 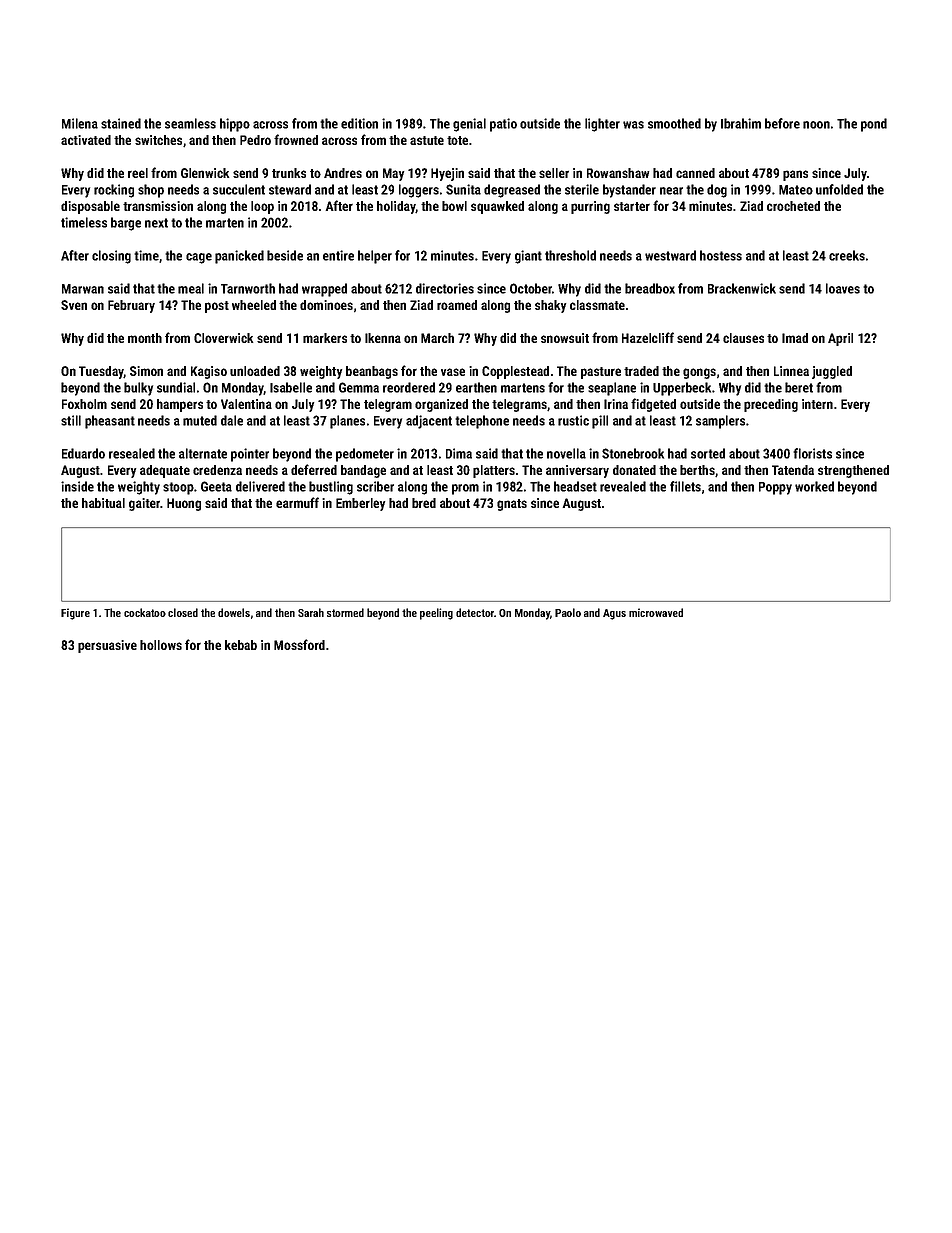 I want to click on detector, so click(x=475, y=612).
